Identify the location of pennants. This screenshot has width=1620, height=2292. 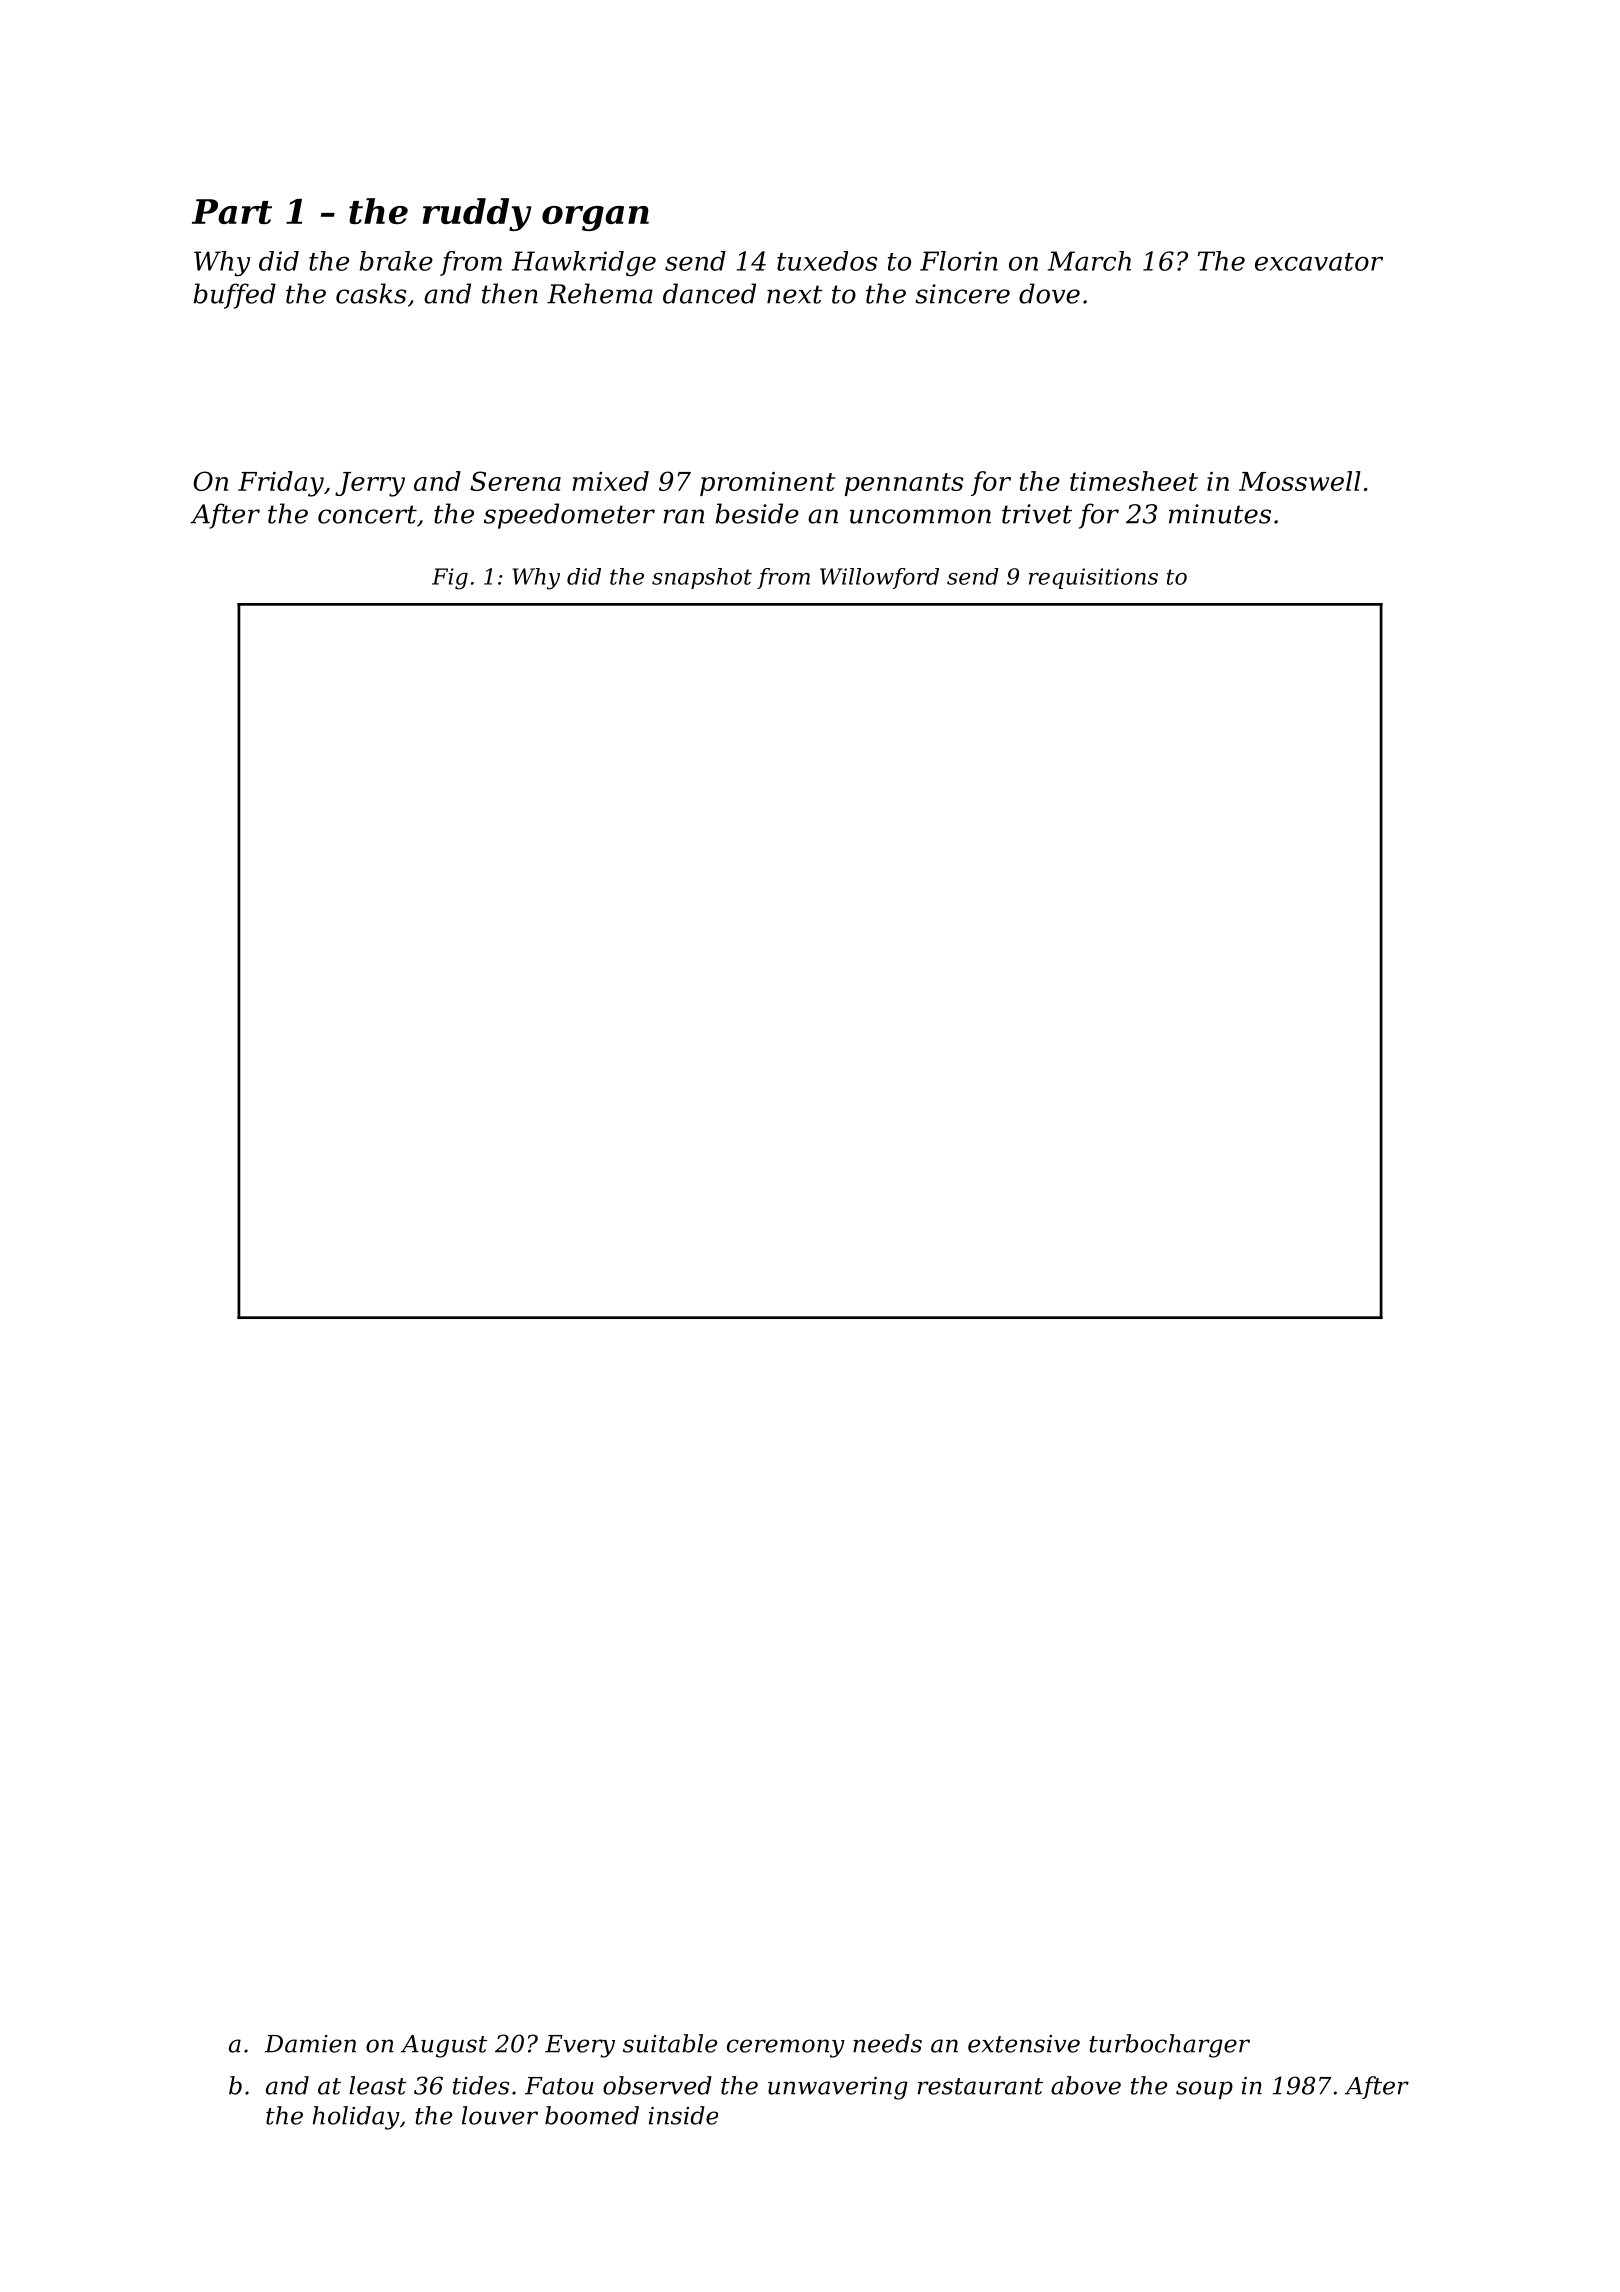
(904, 484).
